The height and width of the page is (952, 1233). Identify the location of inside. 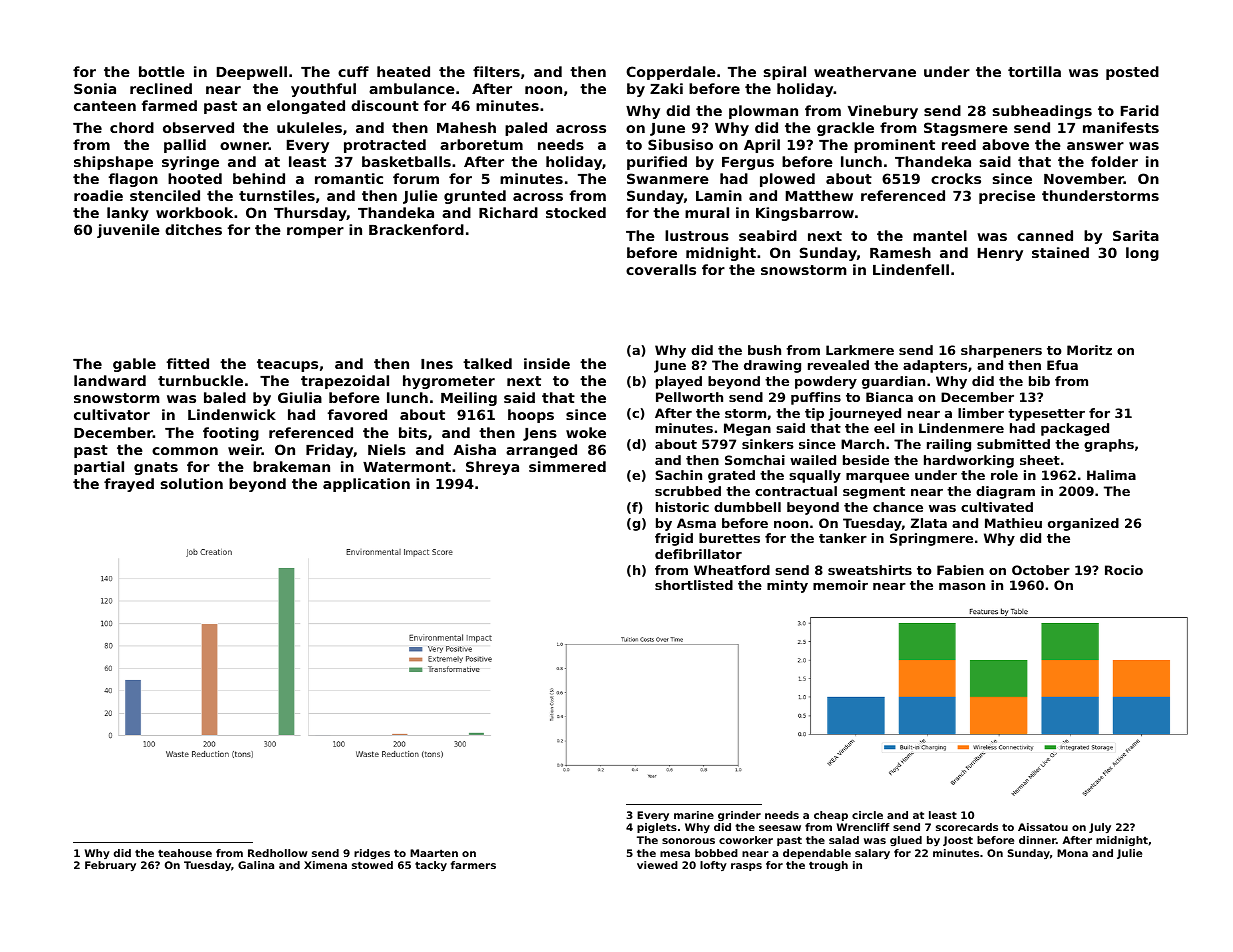
(547, 363).
